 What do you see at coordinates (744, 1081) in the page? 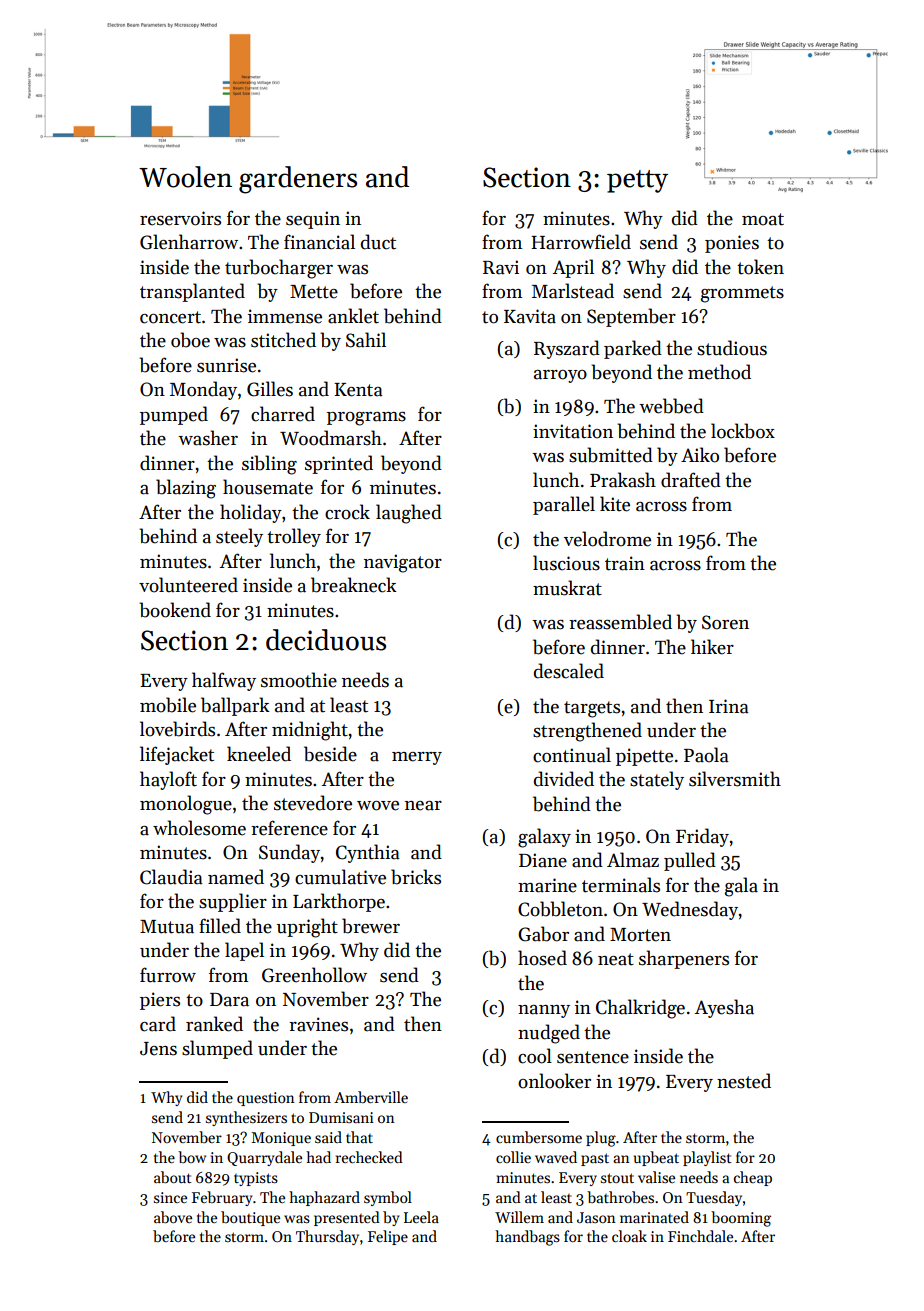
I see `nested` at bounding box center [744, 1081].
